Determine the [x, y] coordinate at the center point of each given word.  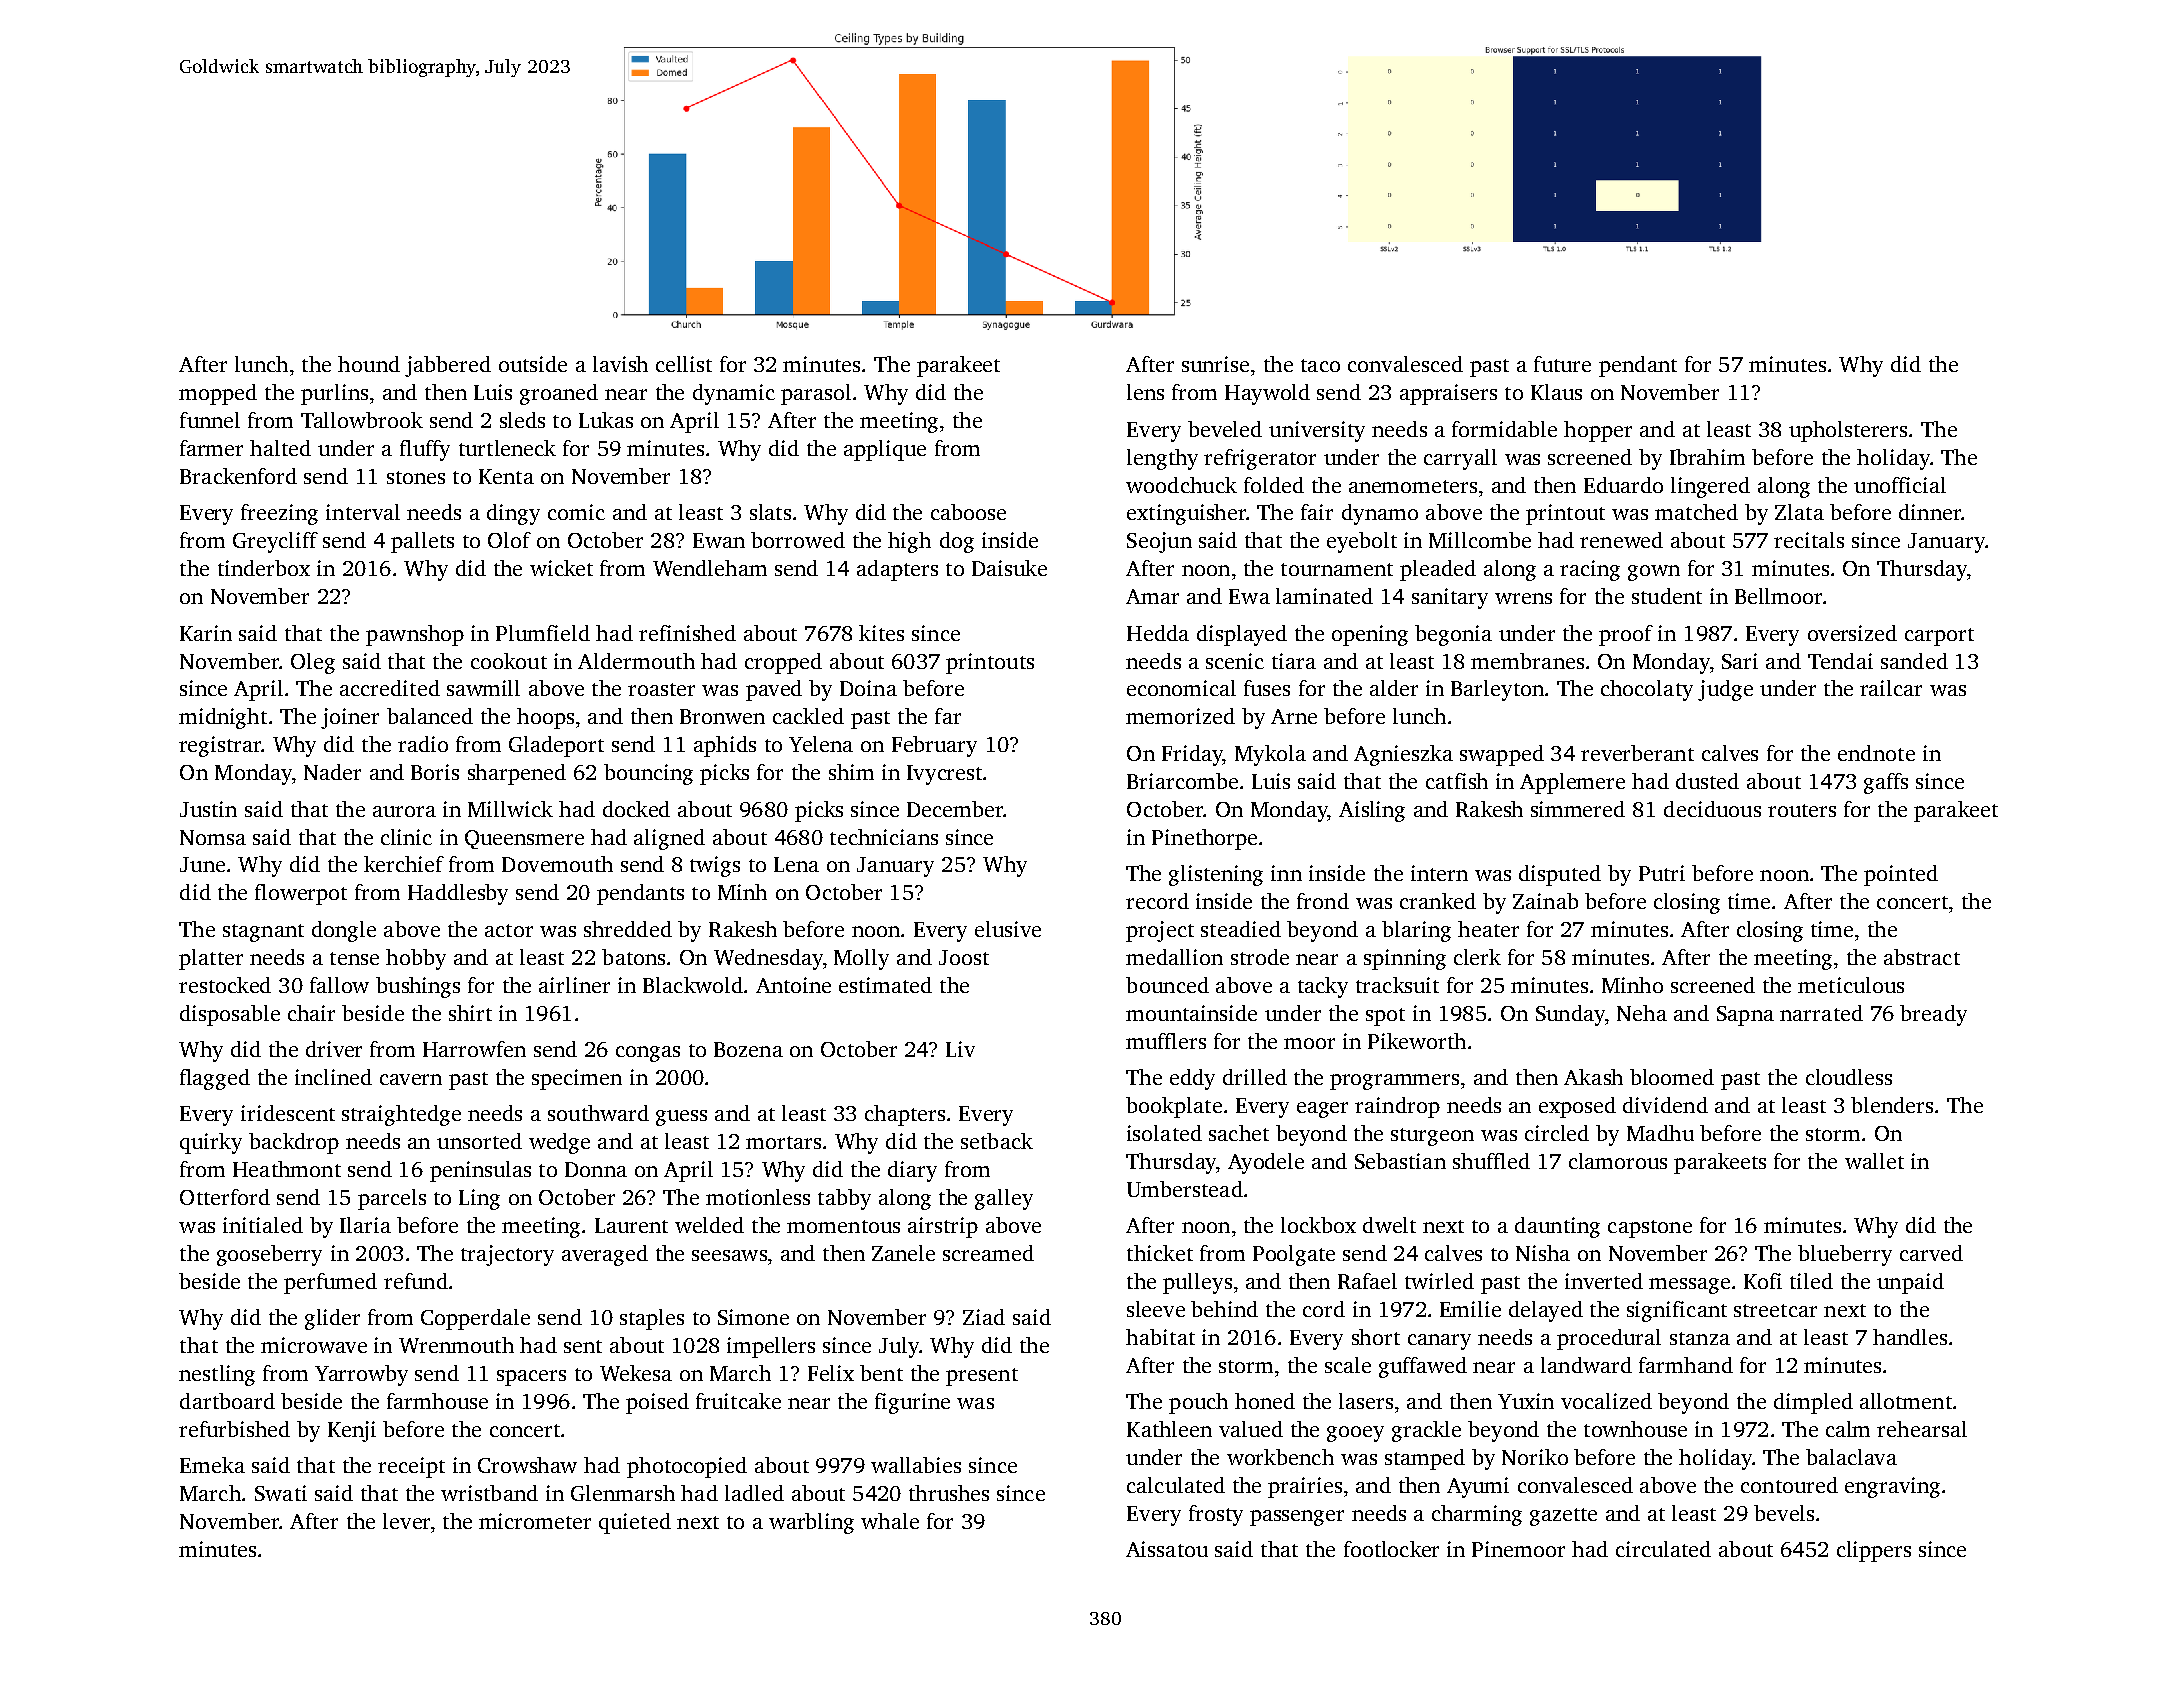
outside [533, 364]
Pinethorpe [1204, 839]
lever [406, 1521]
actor [509, 930]
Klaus [1556, 392]
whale [890, 1521]
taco [1320, 365]
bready [1933, 1015]
